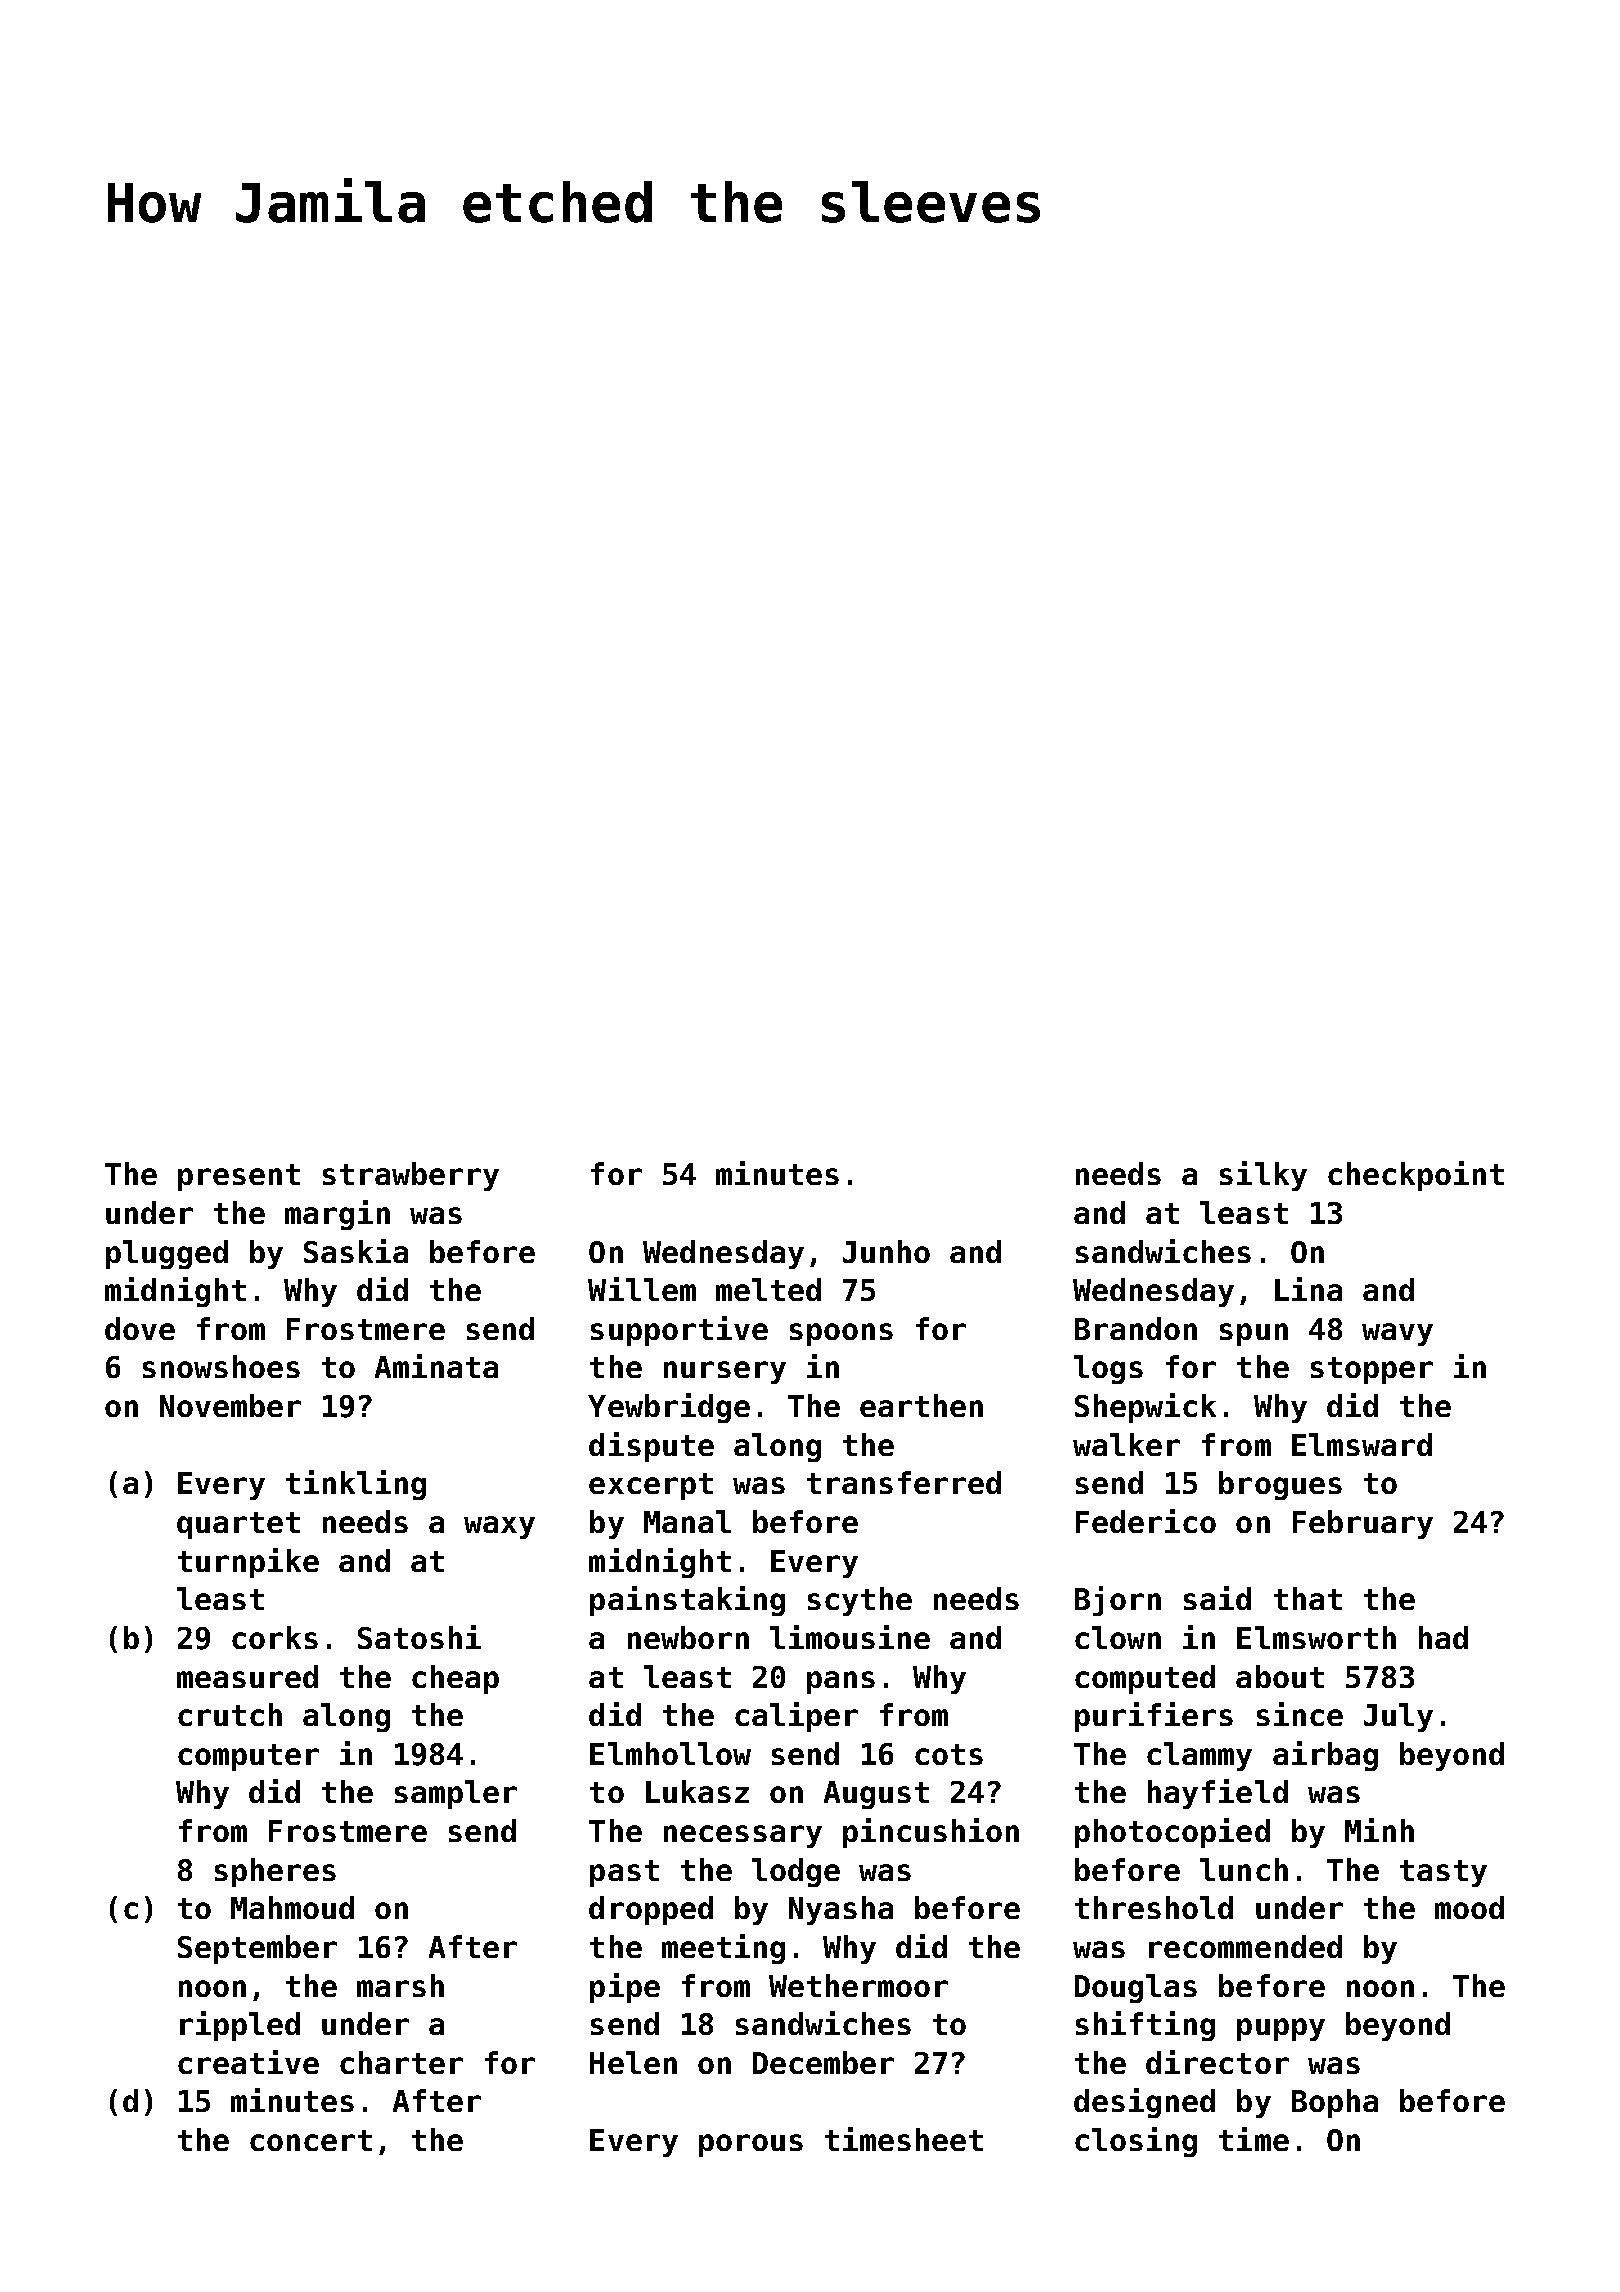 Image resolution: width=1620 pixels, height=2292 pixels. Describe the element at coordinates (248, 1757) in the screenshot. I see `computer` at that location.
